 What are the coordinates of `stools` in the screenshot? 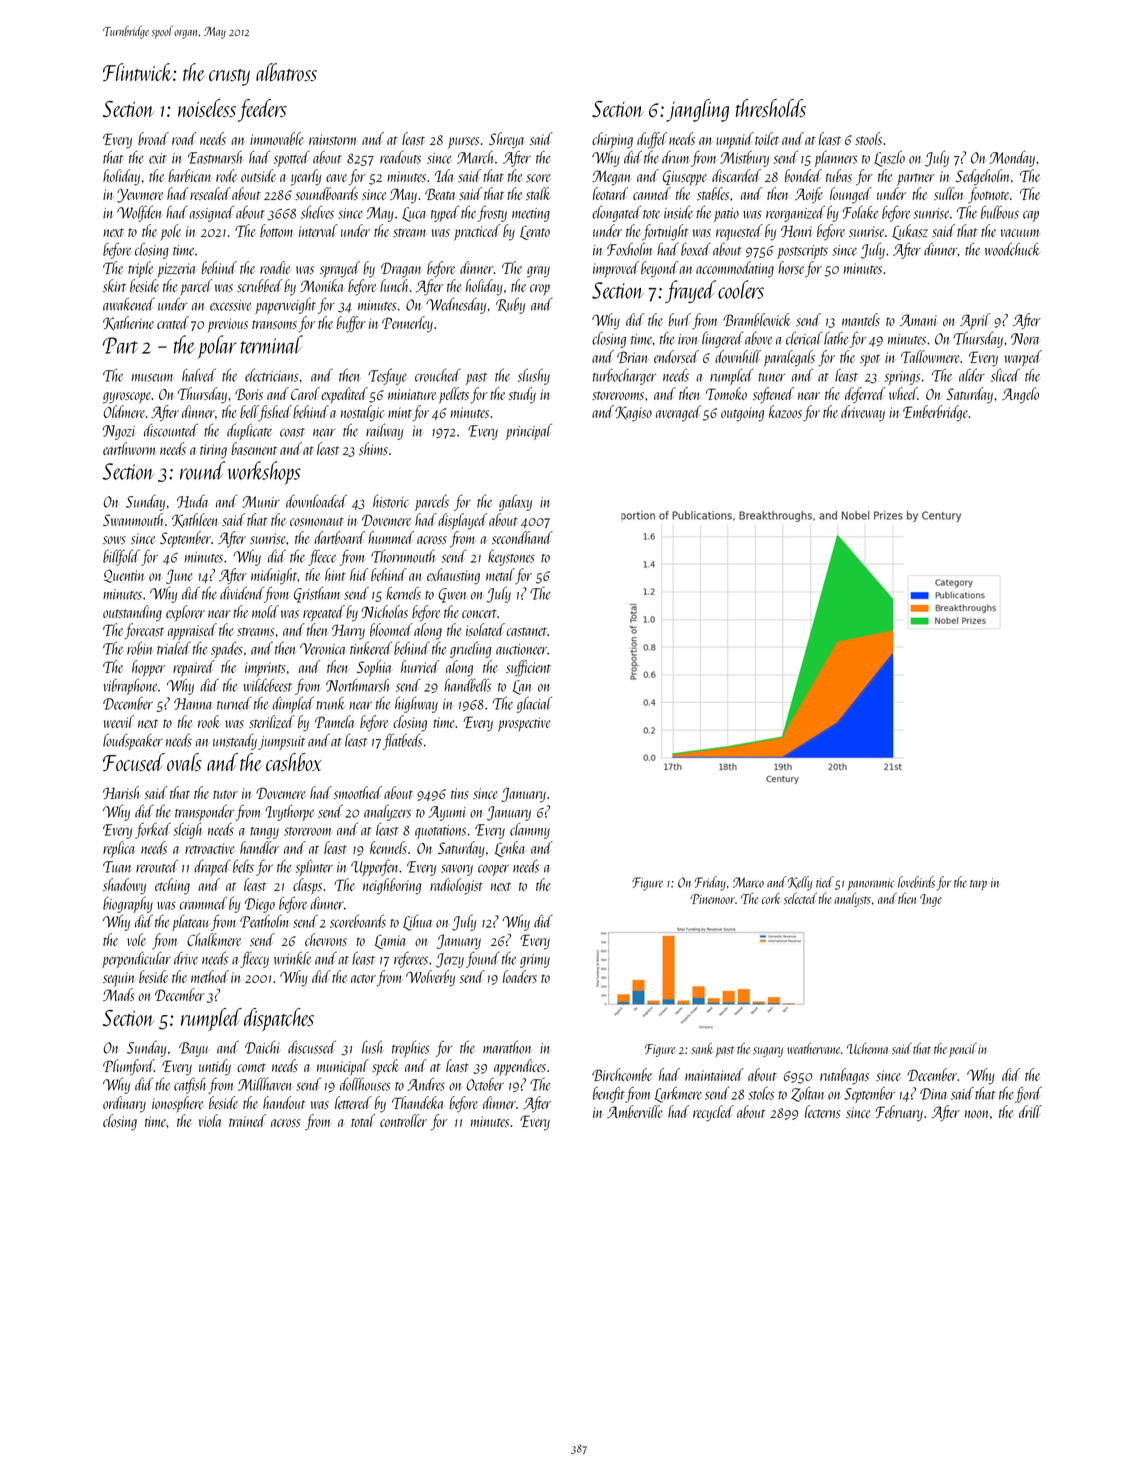 It's located at (868, 138).
